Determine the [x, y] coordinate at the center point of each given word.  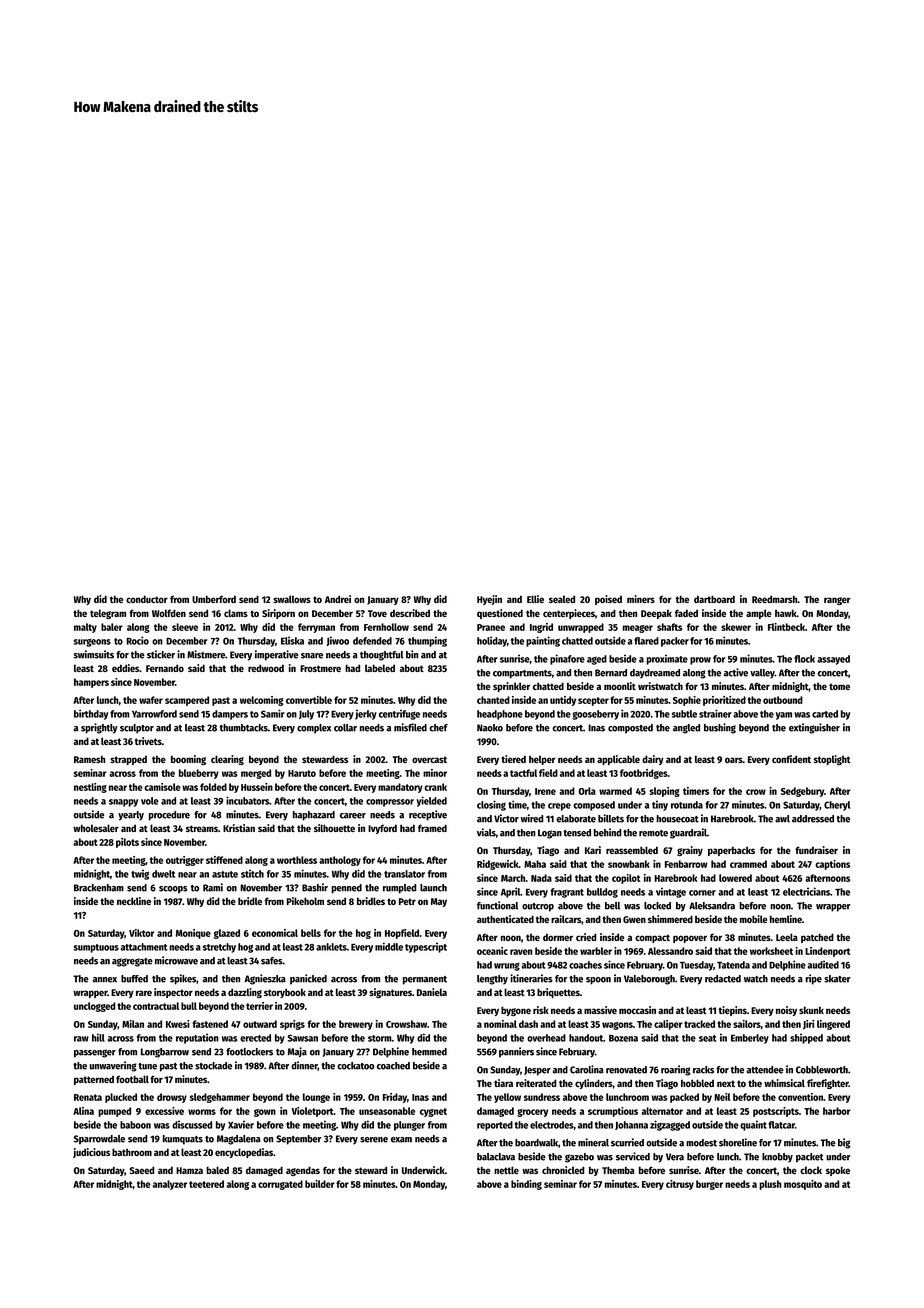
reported [495, 1126]
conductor [147, 599]
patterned [94, 1080]
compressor [390, 803]
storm [380, 1038]
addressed [813, 819]
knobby [777, 1158]
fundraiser [816, 850]
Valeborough [649, 980]
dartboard [714, 599]
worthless [297, 860]
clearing [227, 760]
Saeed [142, 1170]
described [410, 613]
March [513, 878]
